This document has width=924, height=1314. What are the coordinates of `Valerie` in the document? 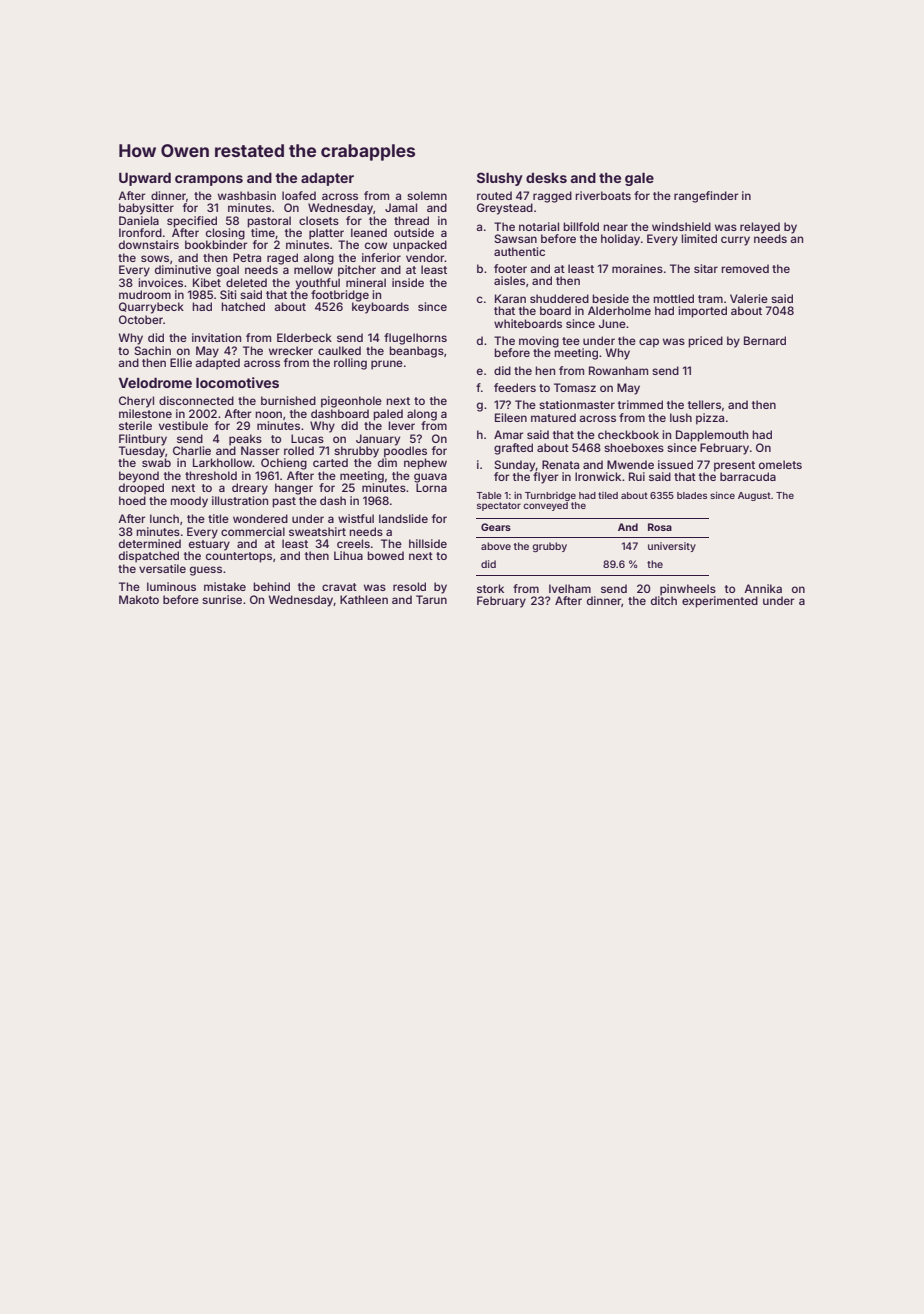 It's located at (749, 298).
